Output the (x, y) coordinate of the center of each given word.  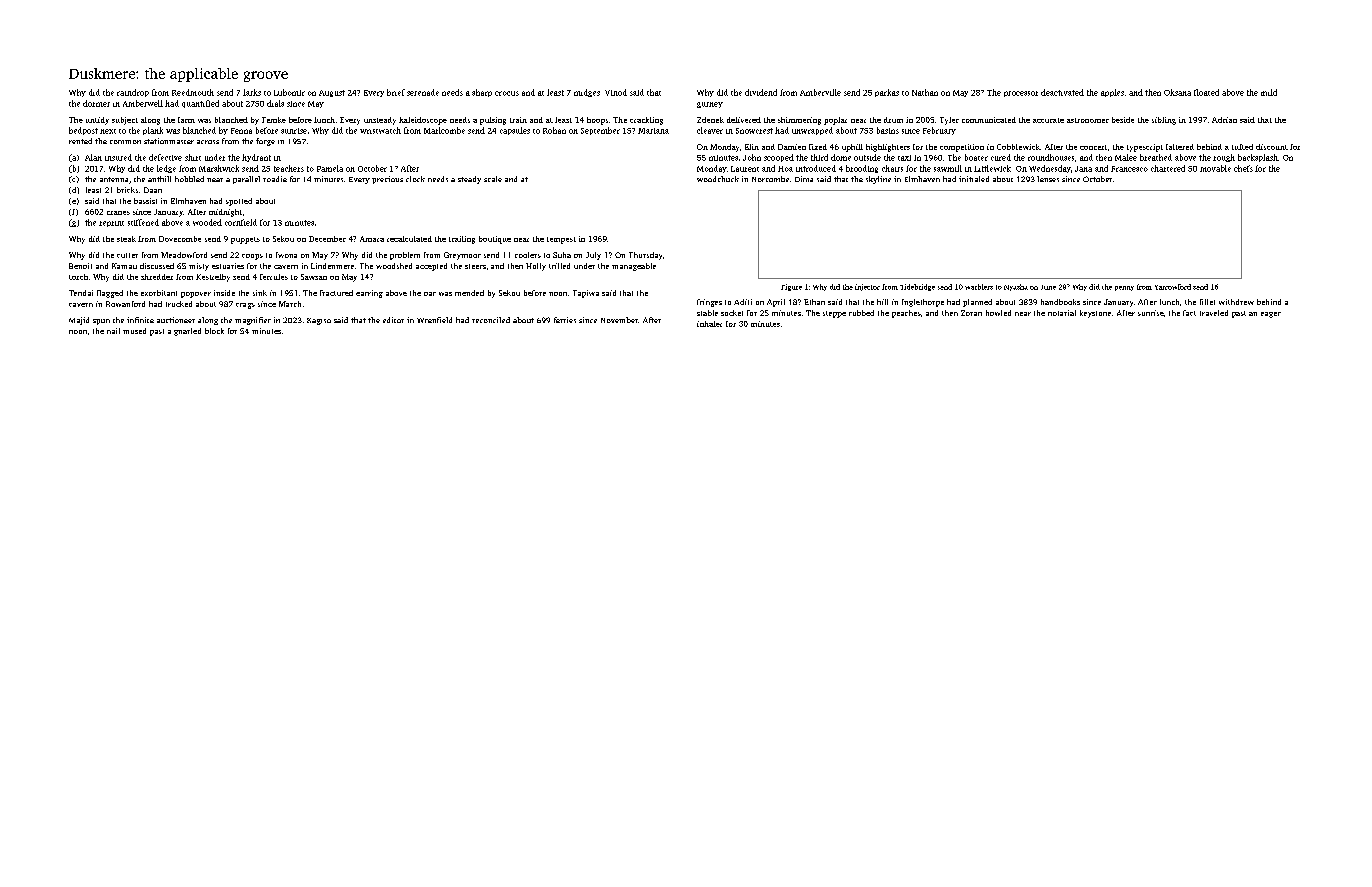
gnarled (187, 332)
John (752, 157)
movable (1215, 168)
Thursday (645, 256)
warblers (979, 287)
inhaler (709, 324)
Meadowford (184, 255)
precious (387, 180)
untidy (97, 121)
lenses (1048, 179)
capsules (515, 131)
